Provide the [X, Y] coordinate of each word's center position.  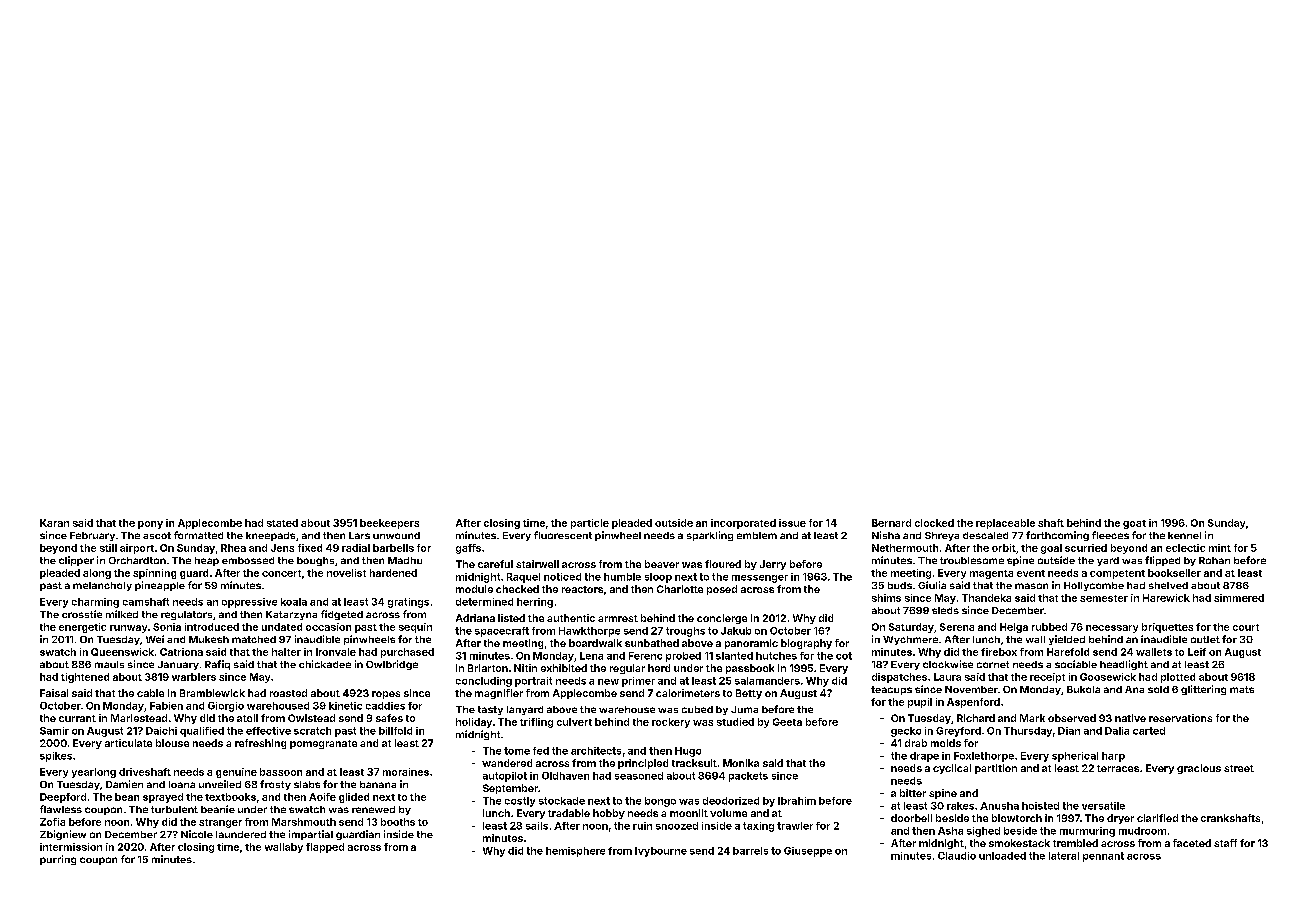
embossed [248, 560]
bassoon [281, 772]
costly [520, 802]
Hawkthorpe [589, 632]
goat [1134, 524]
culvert [574, 722]
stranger [220, 823]
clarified [1157, 818]
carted [1149, 731]
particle [590, 524]
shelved [1168, 585]
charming [95, 603]
